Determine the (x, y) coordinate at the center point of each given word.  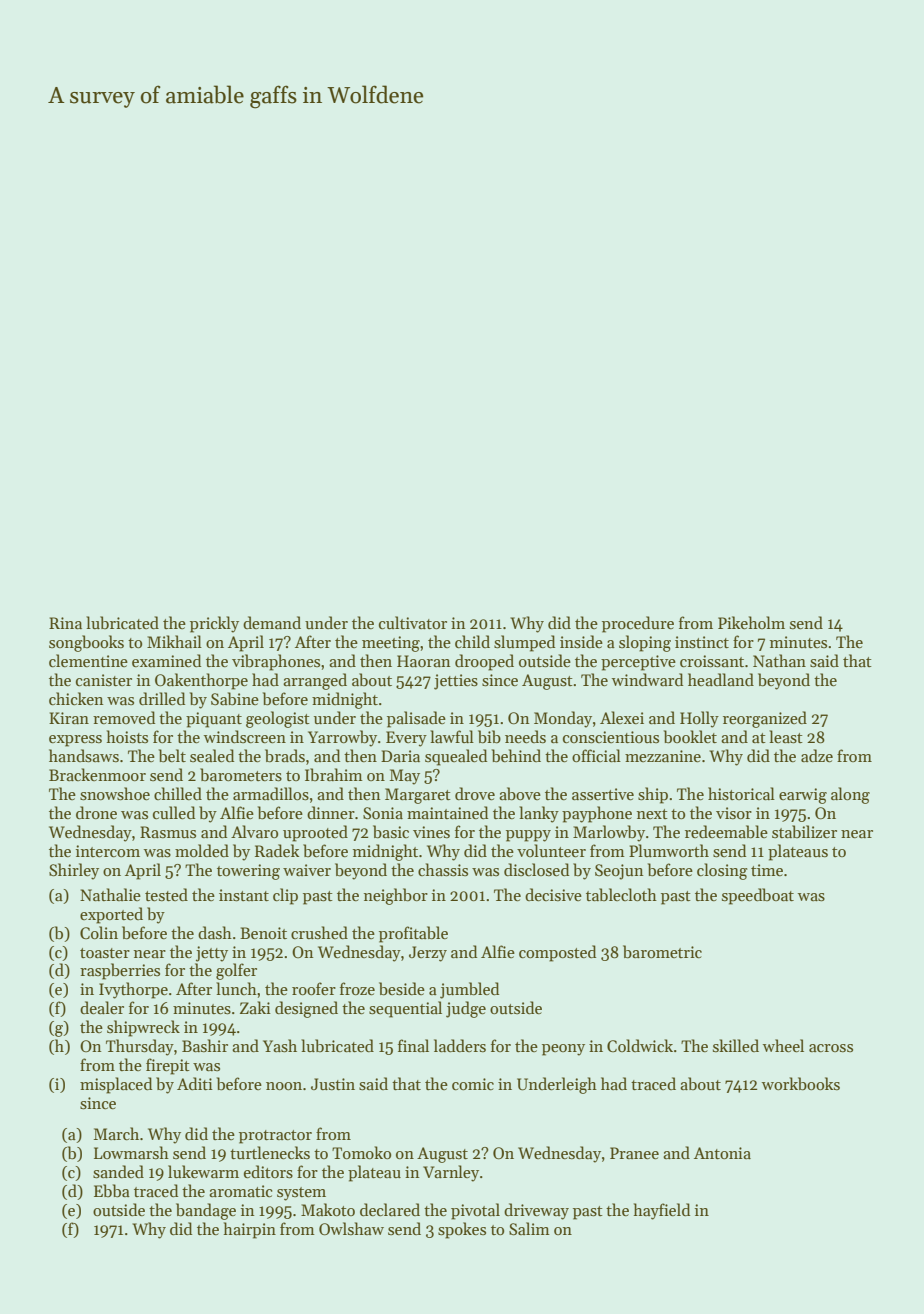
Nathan (779, 660)
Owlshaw (351, 1229)
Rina (65, 623)
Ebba (112, 1191)
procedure (638, 624)
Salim (529, 1229)
